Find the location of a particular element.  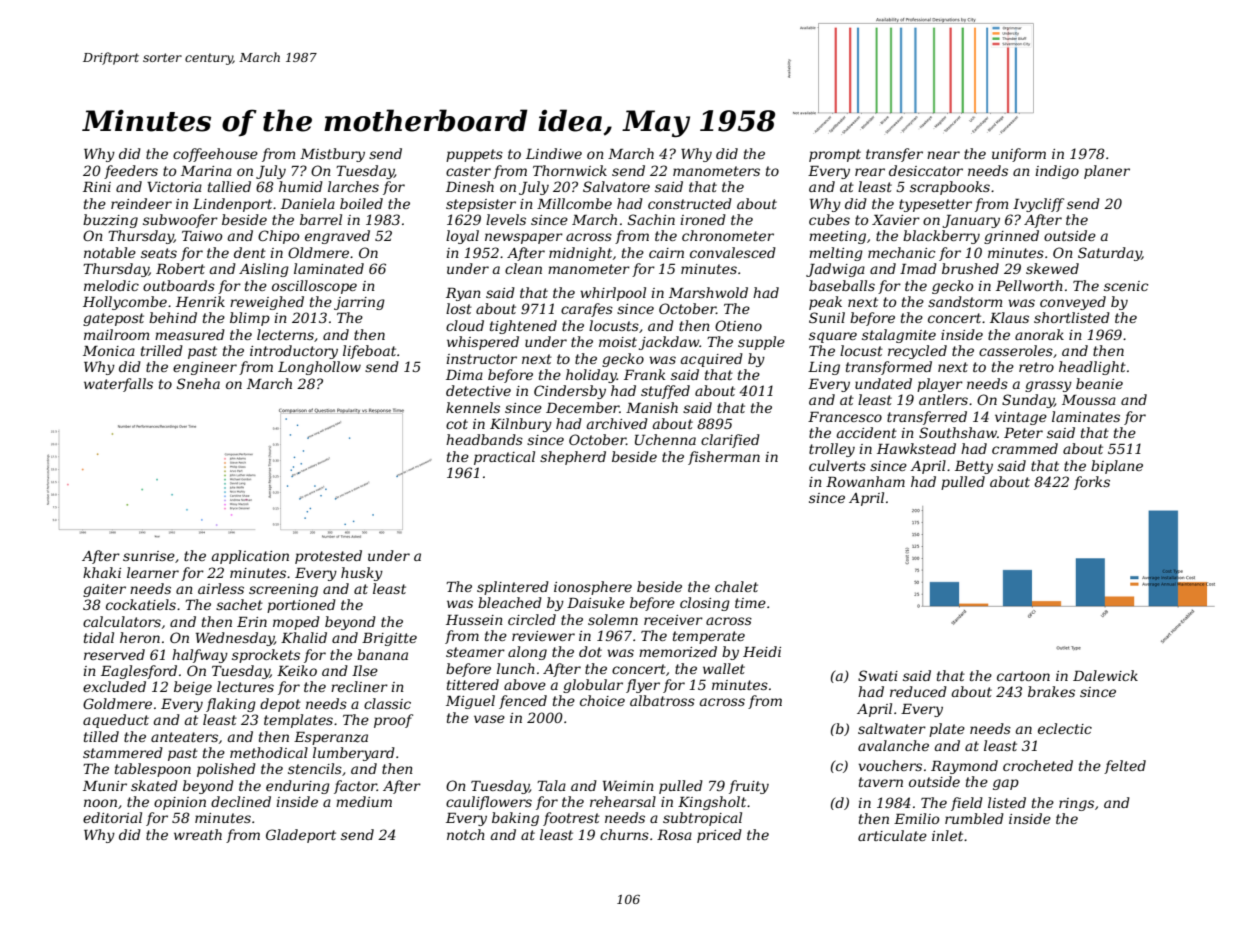

Swati is located at coordinates (878, 675).
